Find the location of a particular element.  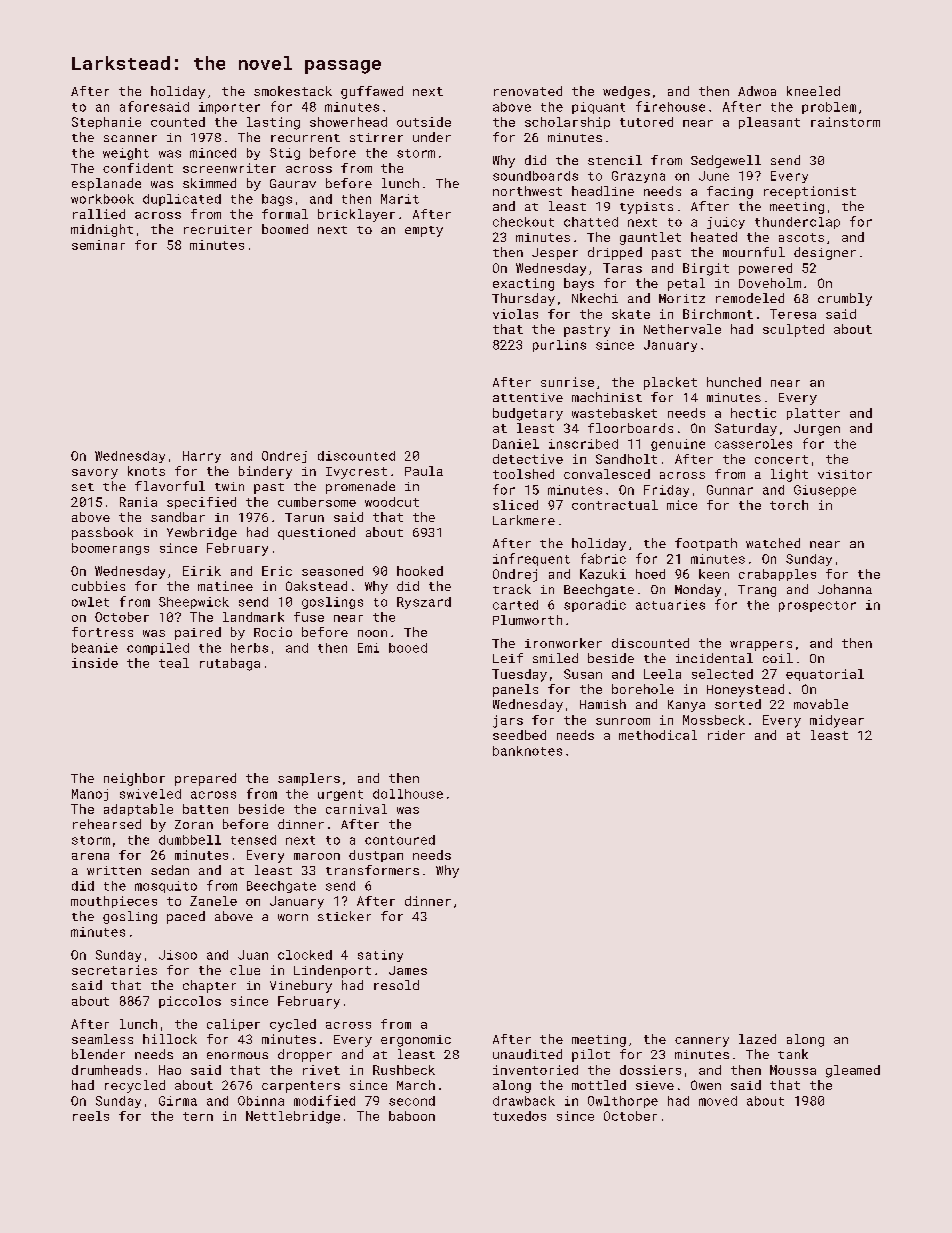

weight is located at coordinates (126, 154).
